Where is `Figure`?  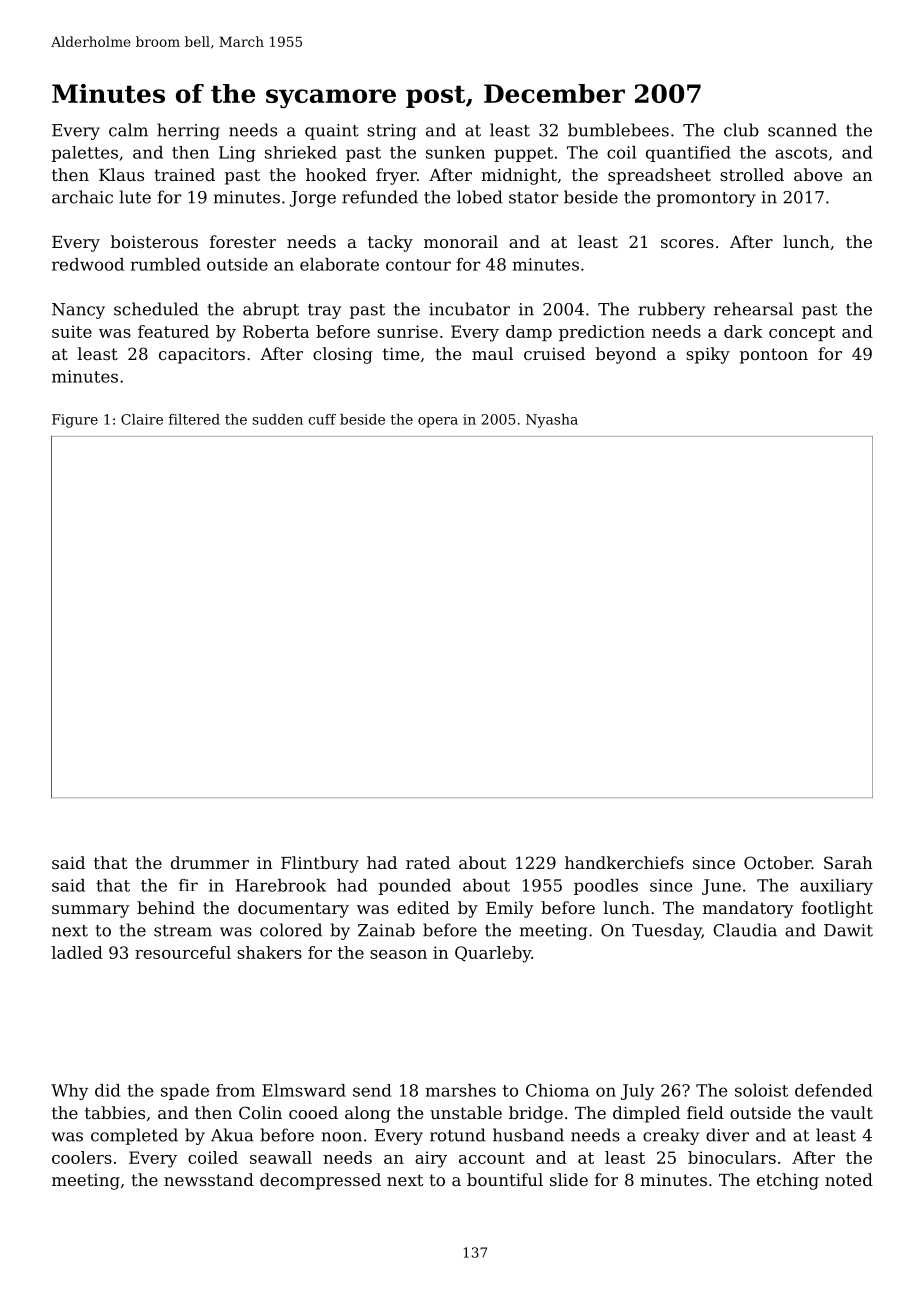
Figure is located at coordinates (75, 421).
